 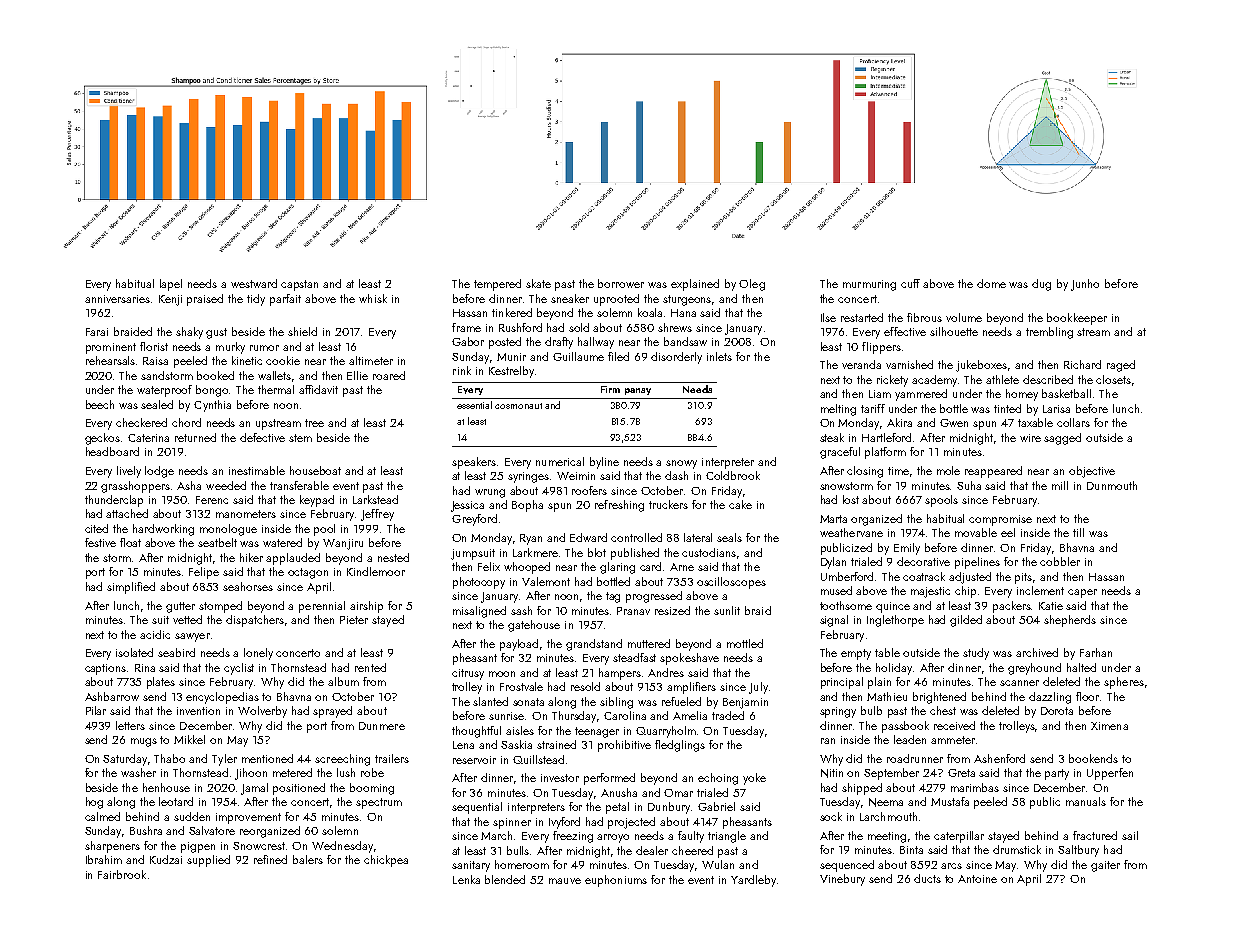 What do you see at coordinates (129, 472) in the screenshot?
I see `lively` at bounding box center [129, 472].
